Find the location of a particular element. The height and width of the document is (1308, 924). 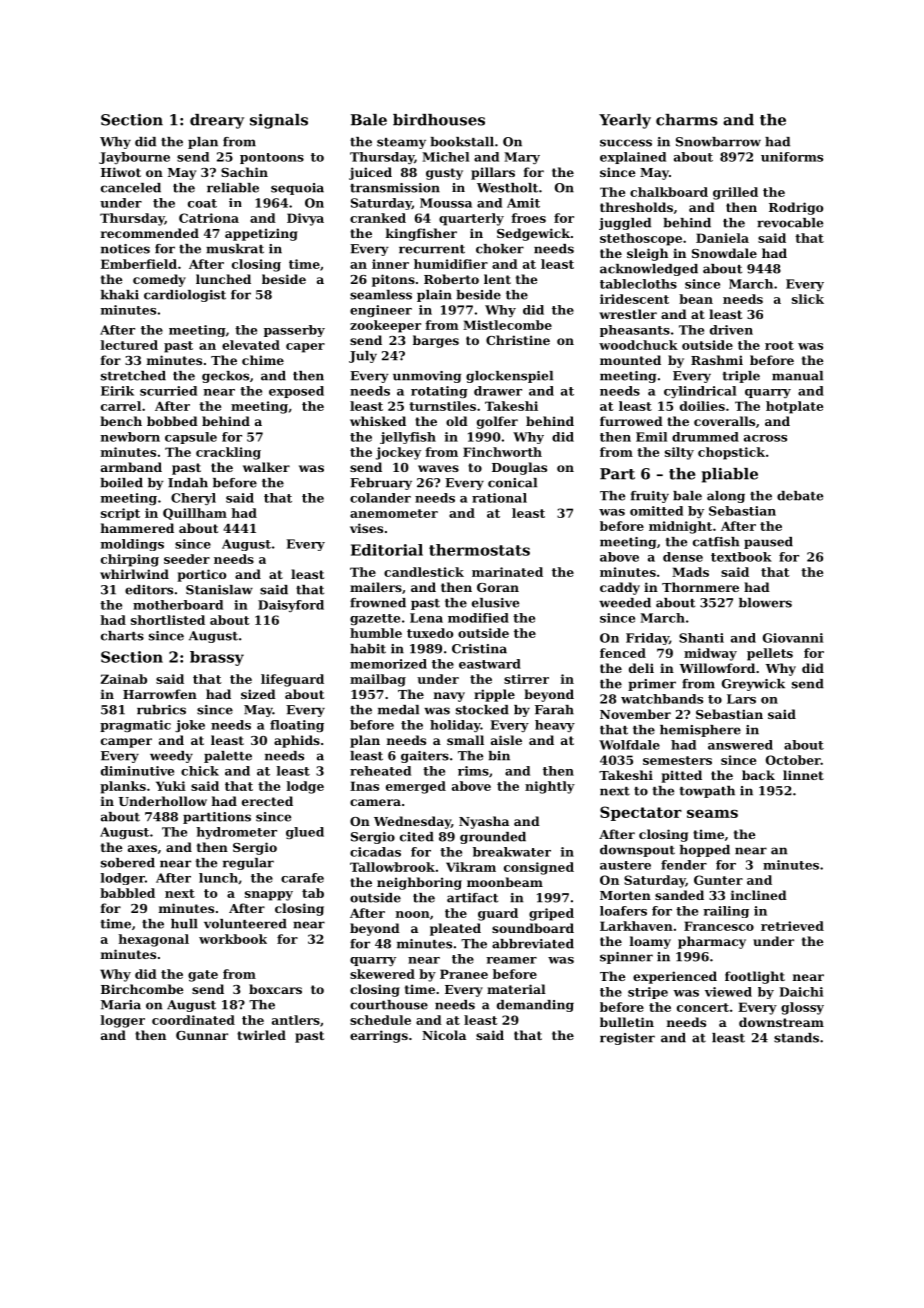

debate is located at coordinates (800, 496).
